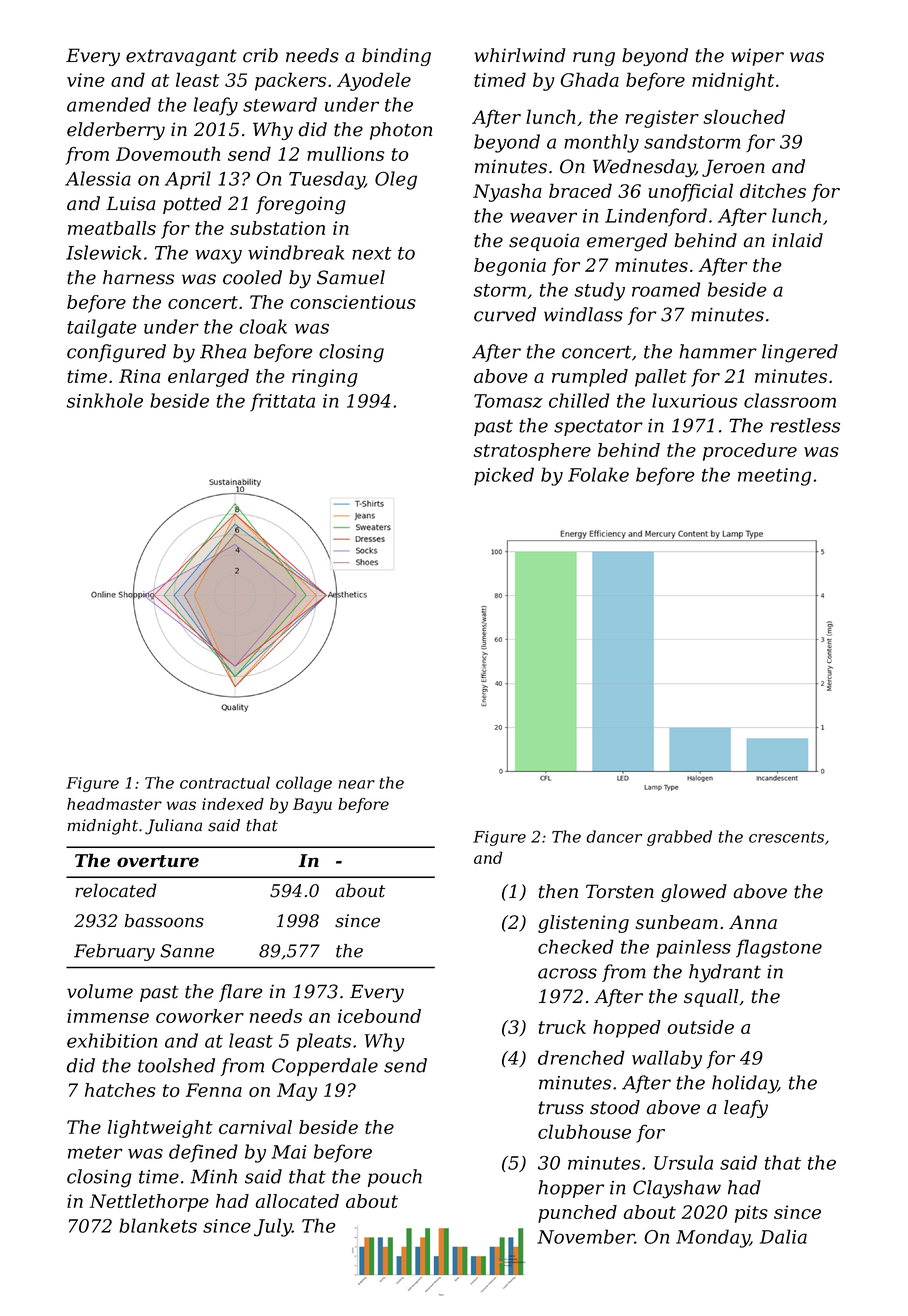  What do you see at coordinates (213, 1176) in the page?
I see `Minh` at bounding box center [213, 1176].
